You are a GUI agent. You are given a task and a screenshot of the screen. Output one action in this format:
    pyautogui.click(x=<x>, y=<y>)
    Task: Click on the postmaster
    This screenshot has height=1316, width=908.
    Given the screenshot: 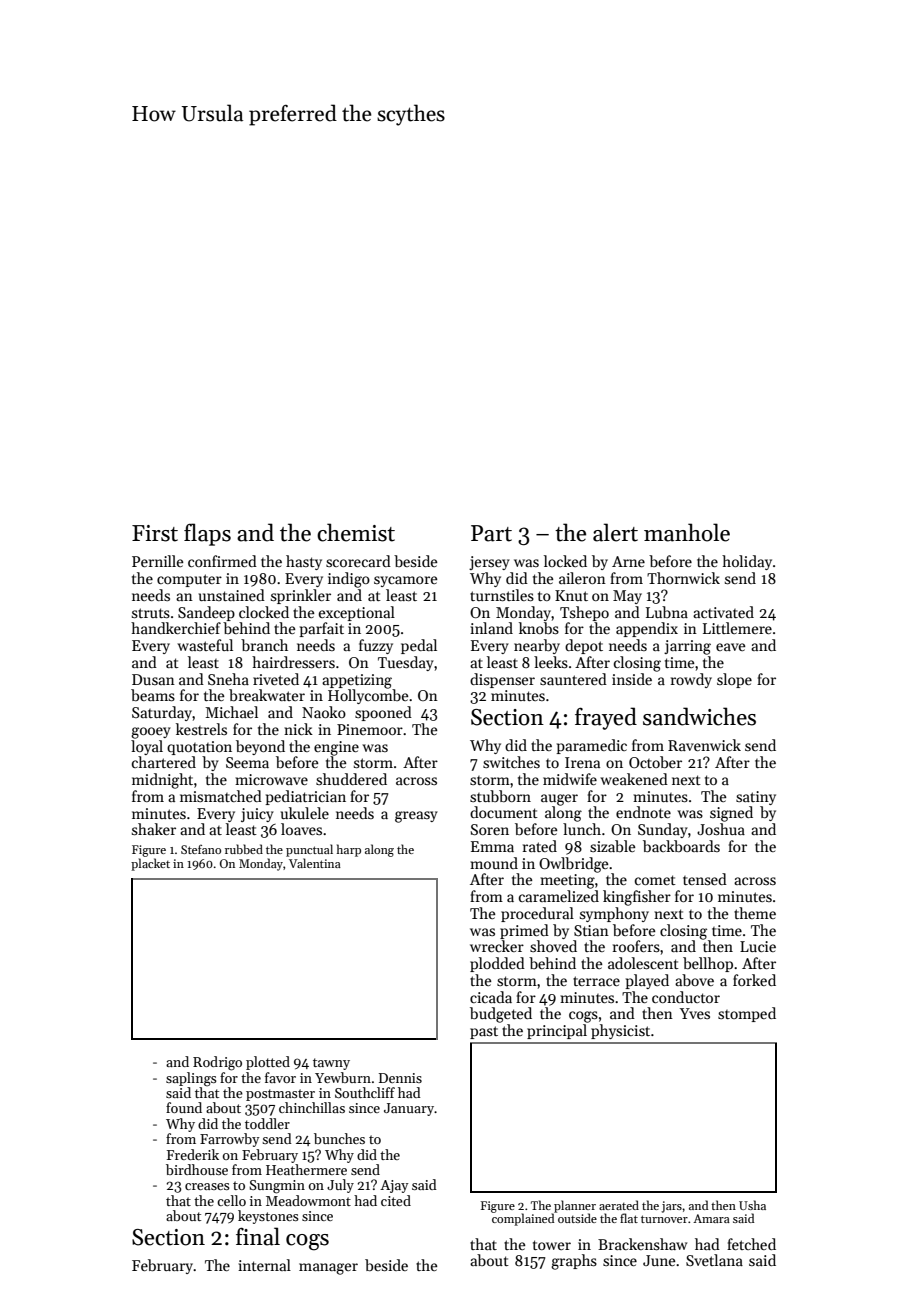 What is the action you would take?
    pyautogui.click(x=280, y=1095)
